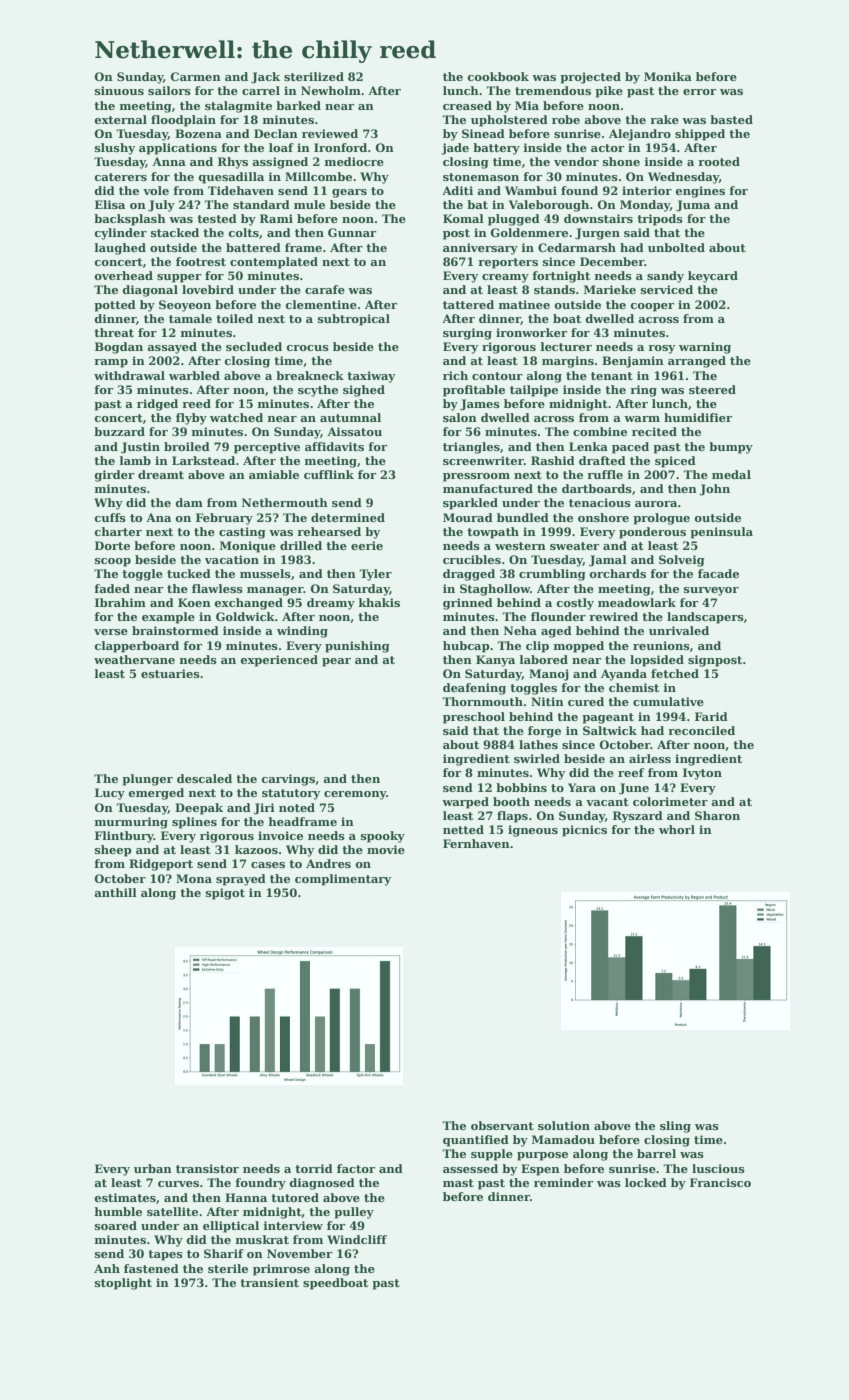  Describe the element at coordinates (269, 1282) in the image. I see `transient` at that location.
